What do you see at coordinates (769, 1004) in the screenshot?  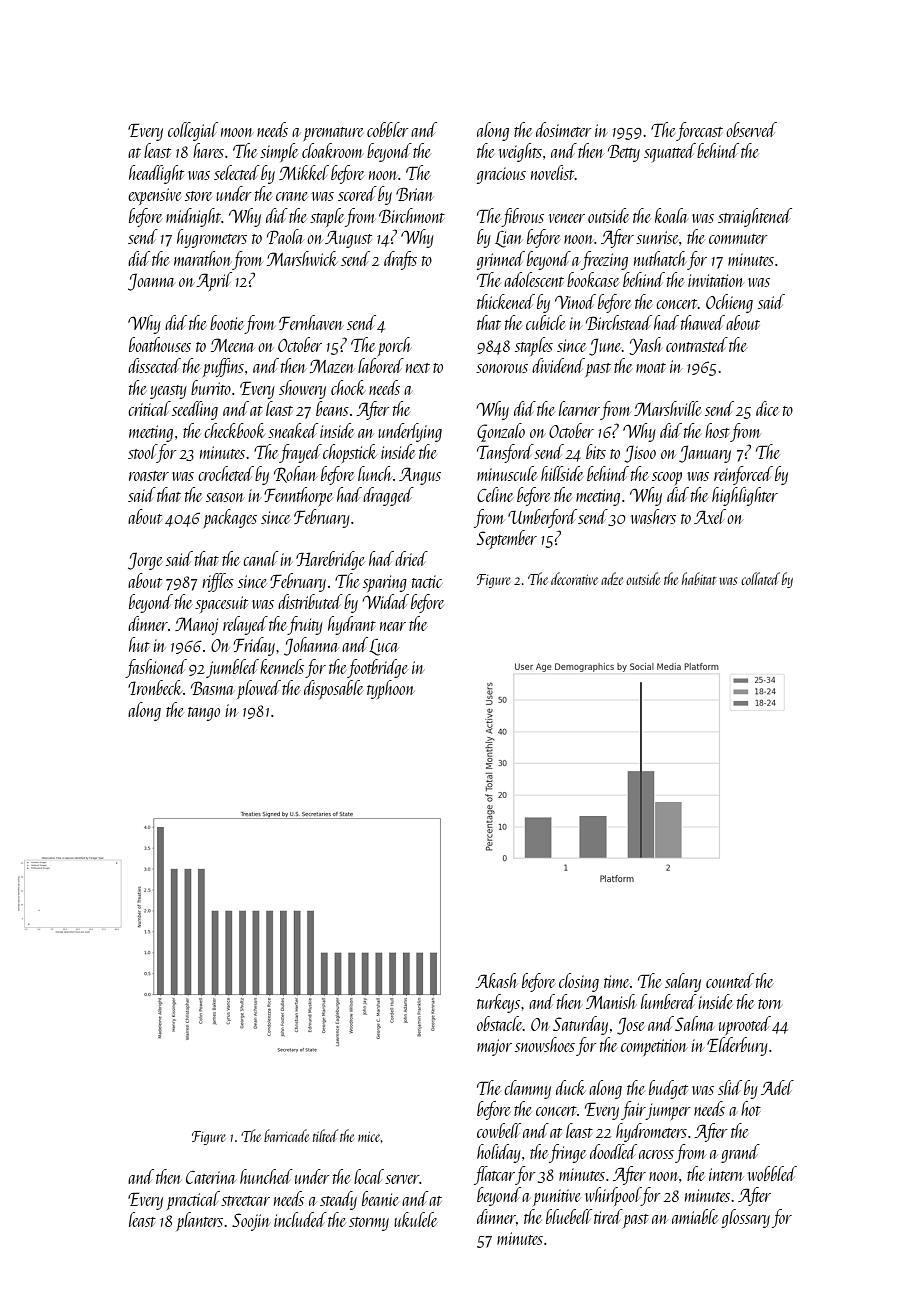 I see `torn` at bounding box center [769, 1004].
